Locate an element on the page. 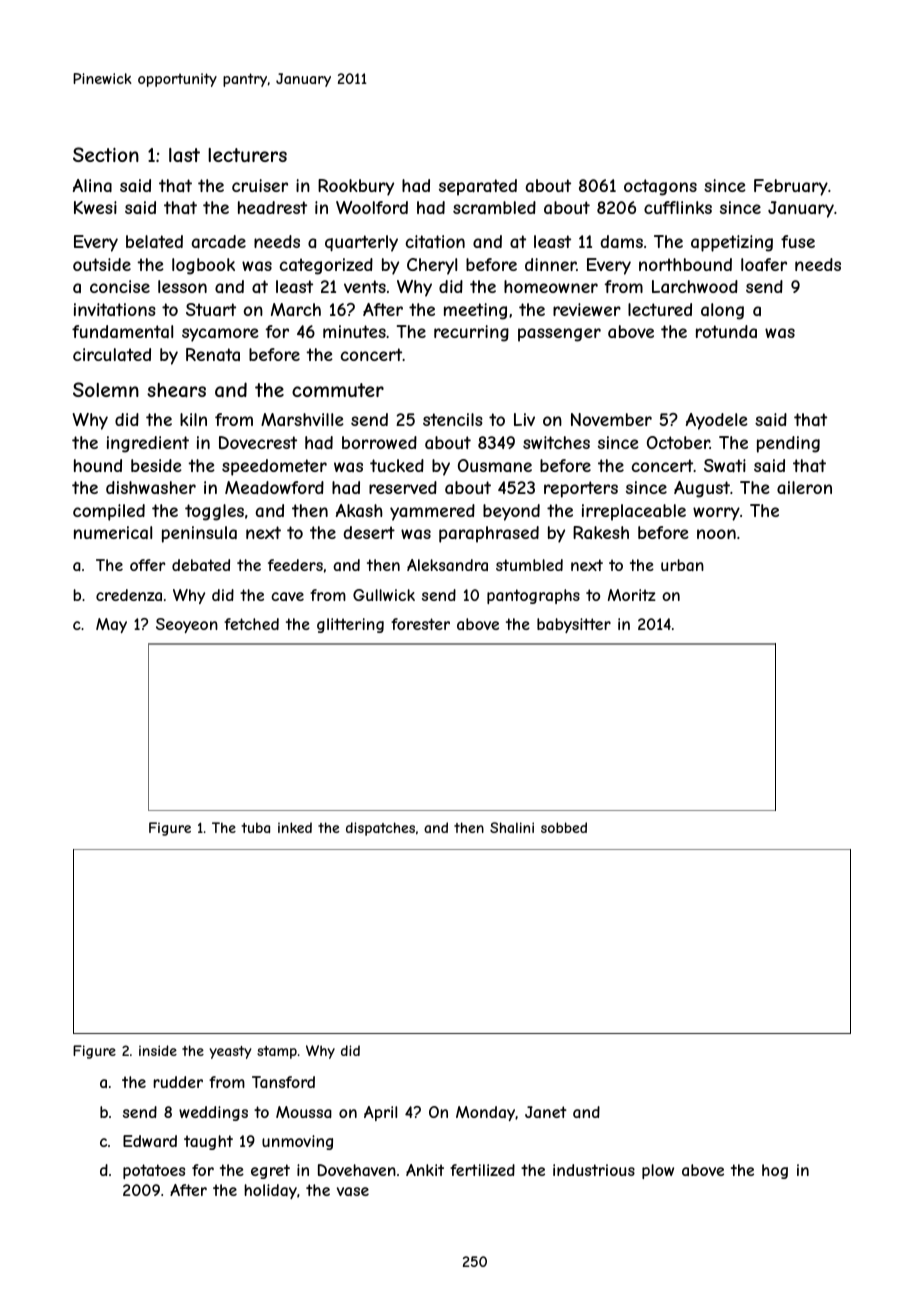 This document has height=1311, width=924. octagons is located at coordinates (660, 187).
